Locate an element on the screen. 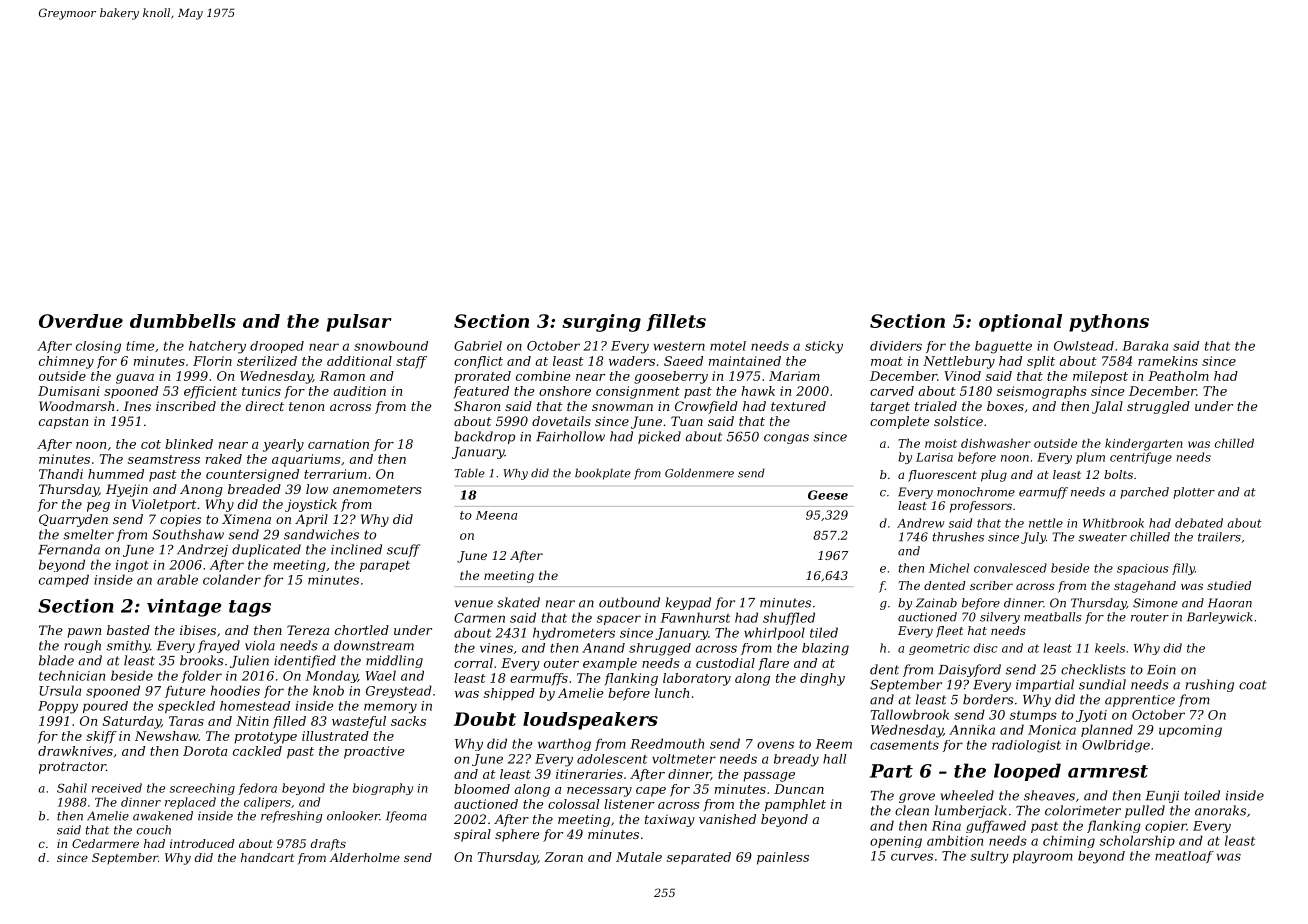  Ifeoma is located at coordinates (406, 817).
